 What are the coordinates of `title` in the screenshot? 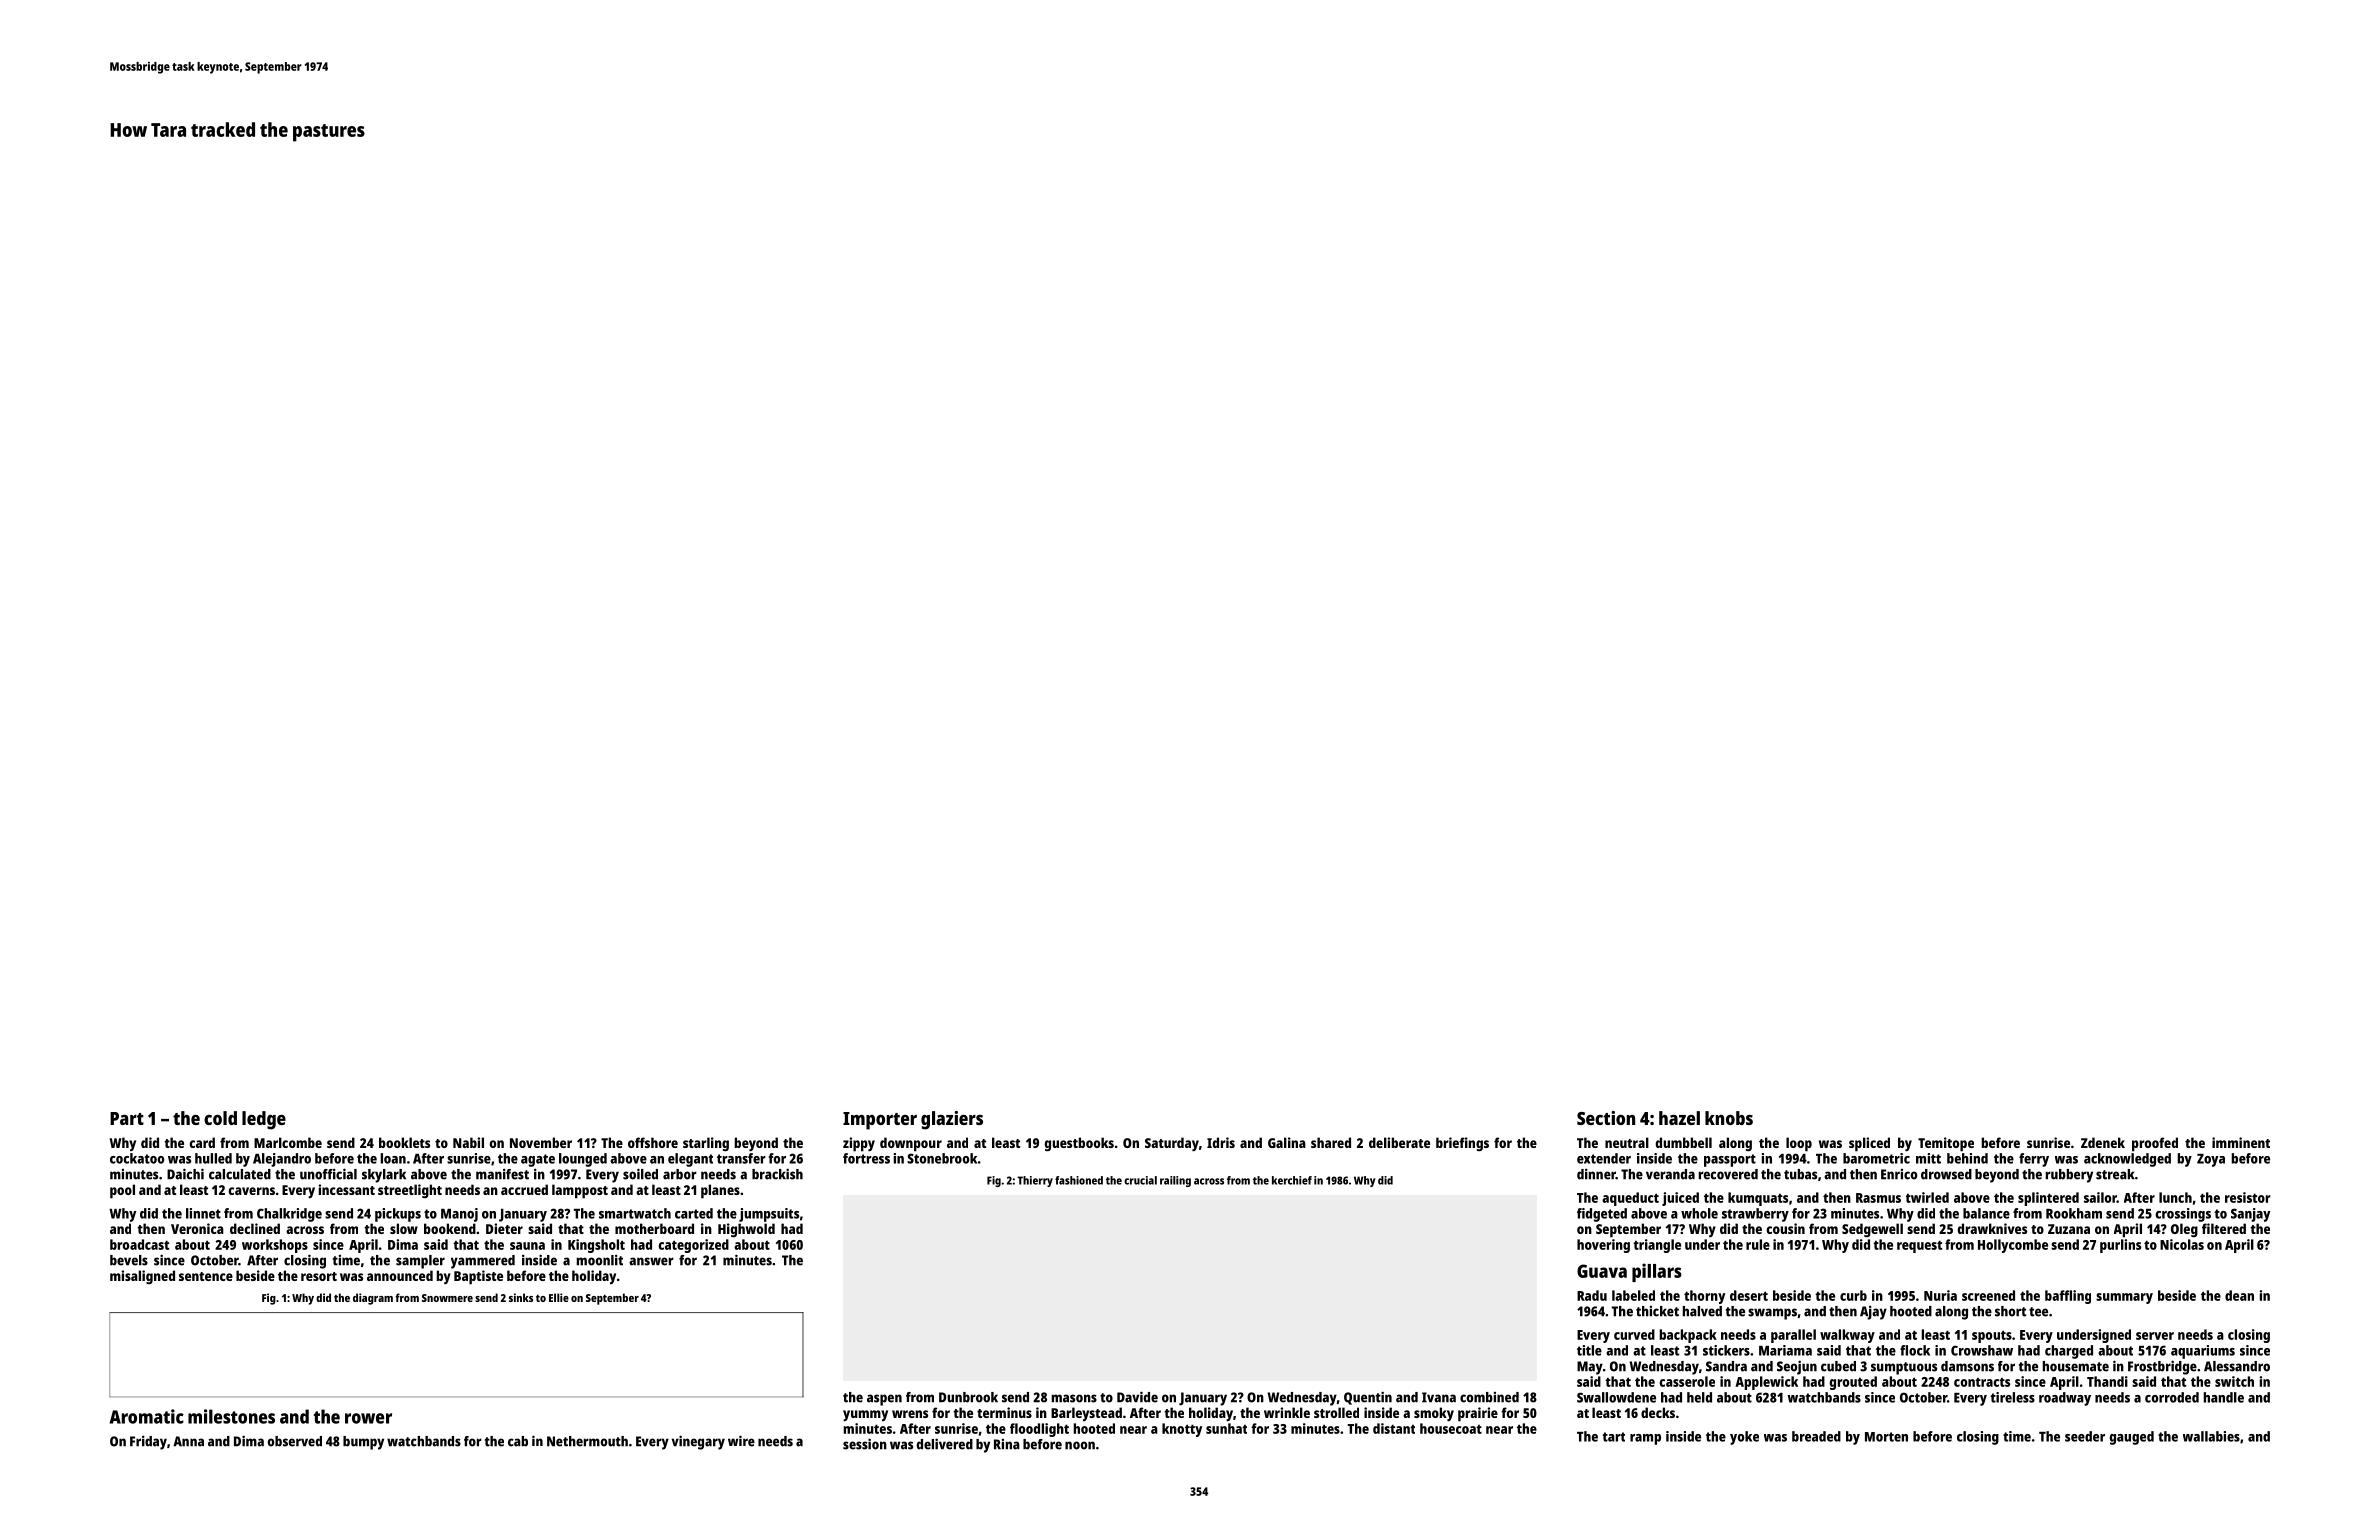 It's located at (1589, 1350).
